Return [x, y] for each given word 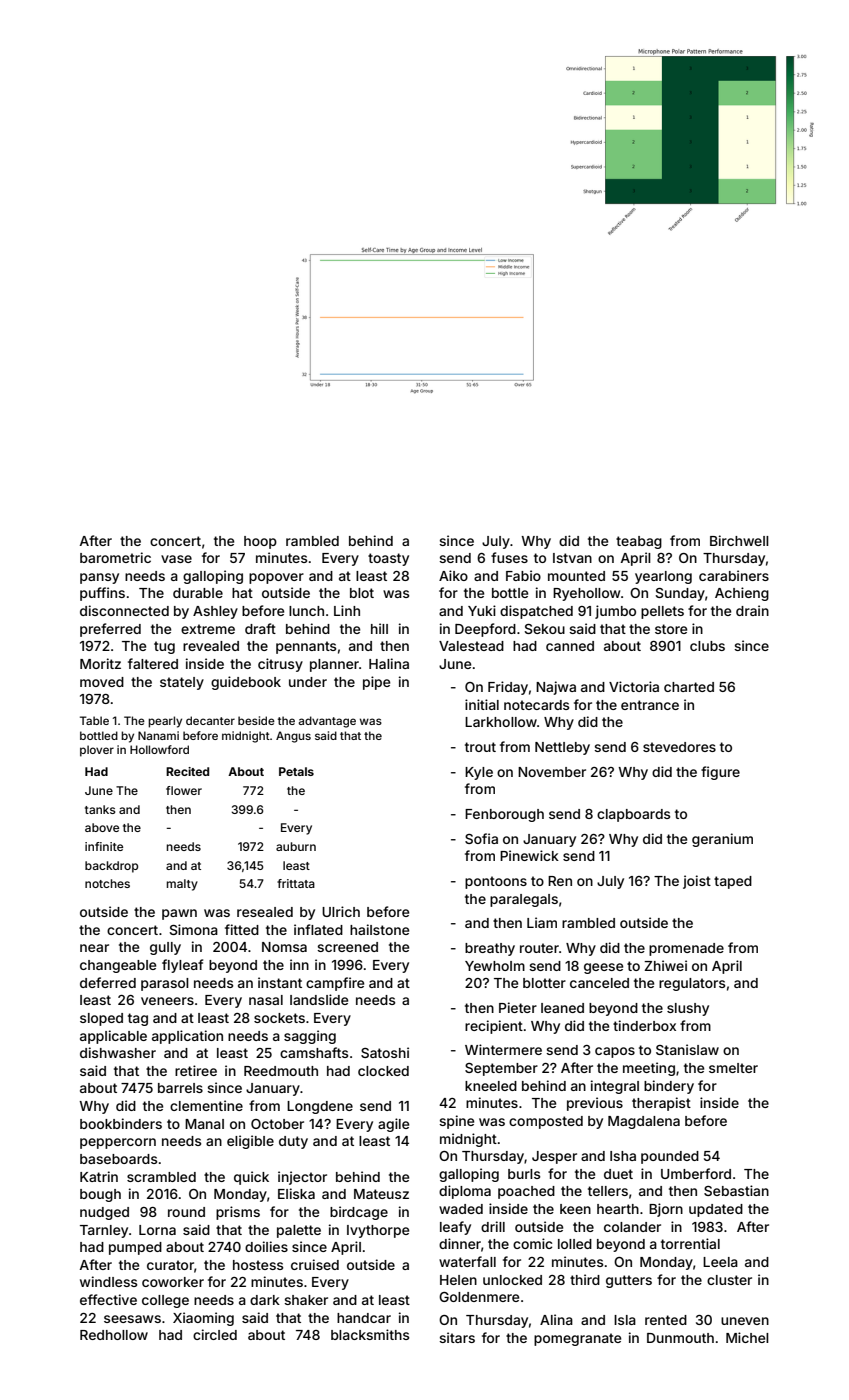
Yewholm [495, 966]
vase [176, 559]
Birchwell [739, 540]
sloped [101, 1019]
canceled [599, 983]
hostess [258, 1265]
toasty [388, 559]
